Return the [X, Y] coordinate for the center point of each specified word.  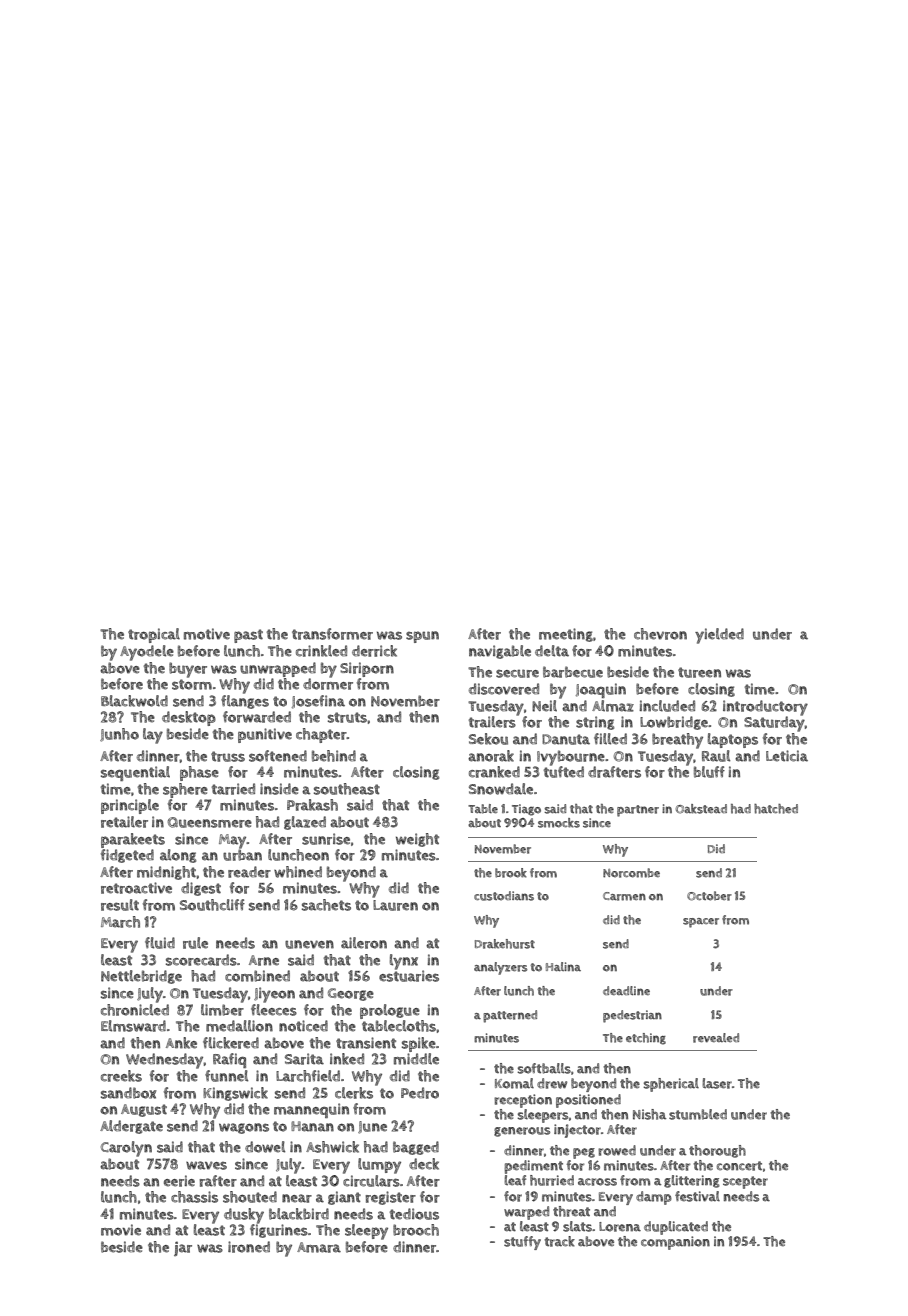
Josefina [318, 702]
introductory [765, 708]
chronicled [135, 1010]
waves [206, 1165]
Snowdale [501, 789]
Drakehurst [505, 944]
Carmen [624, 896]
